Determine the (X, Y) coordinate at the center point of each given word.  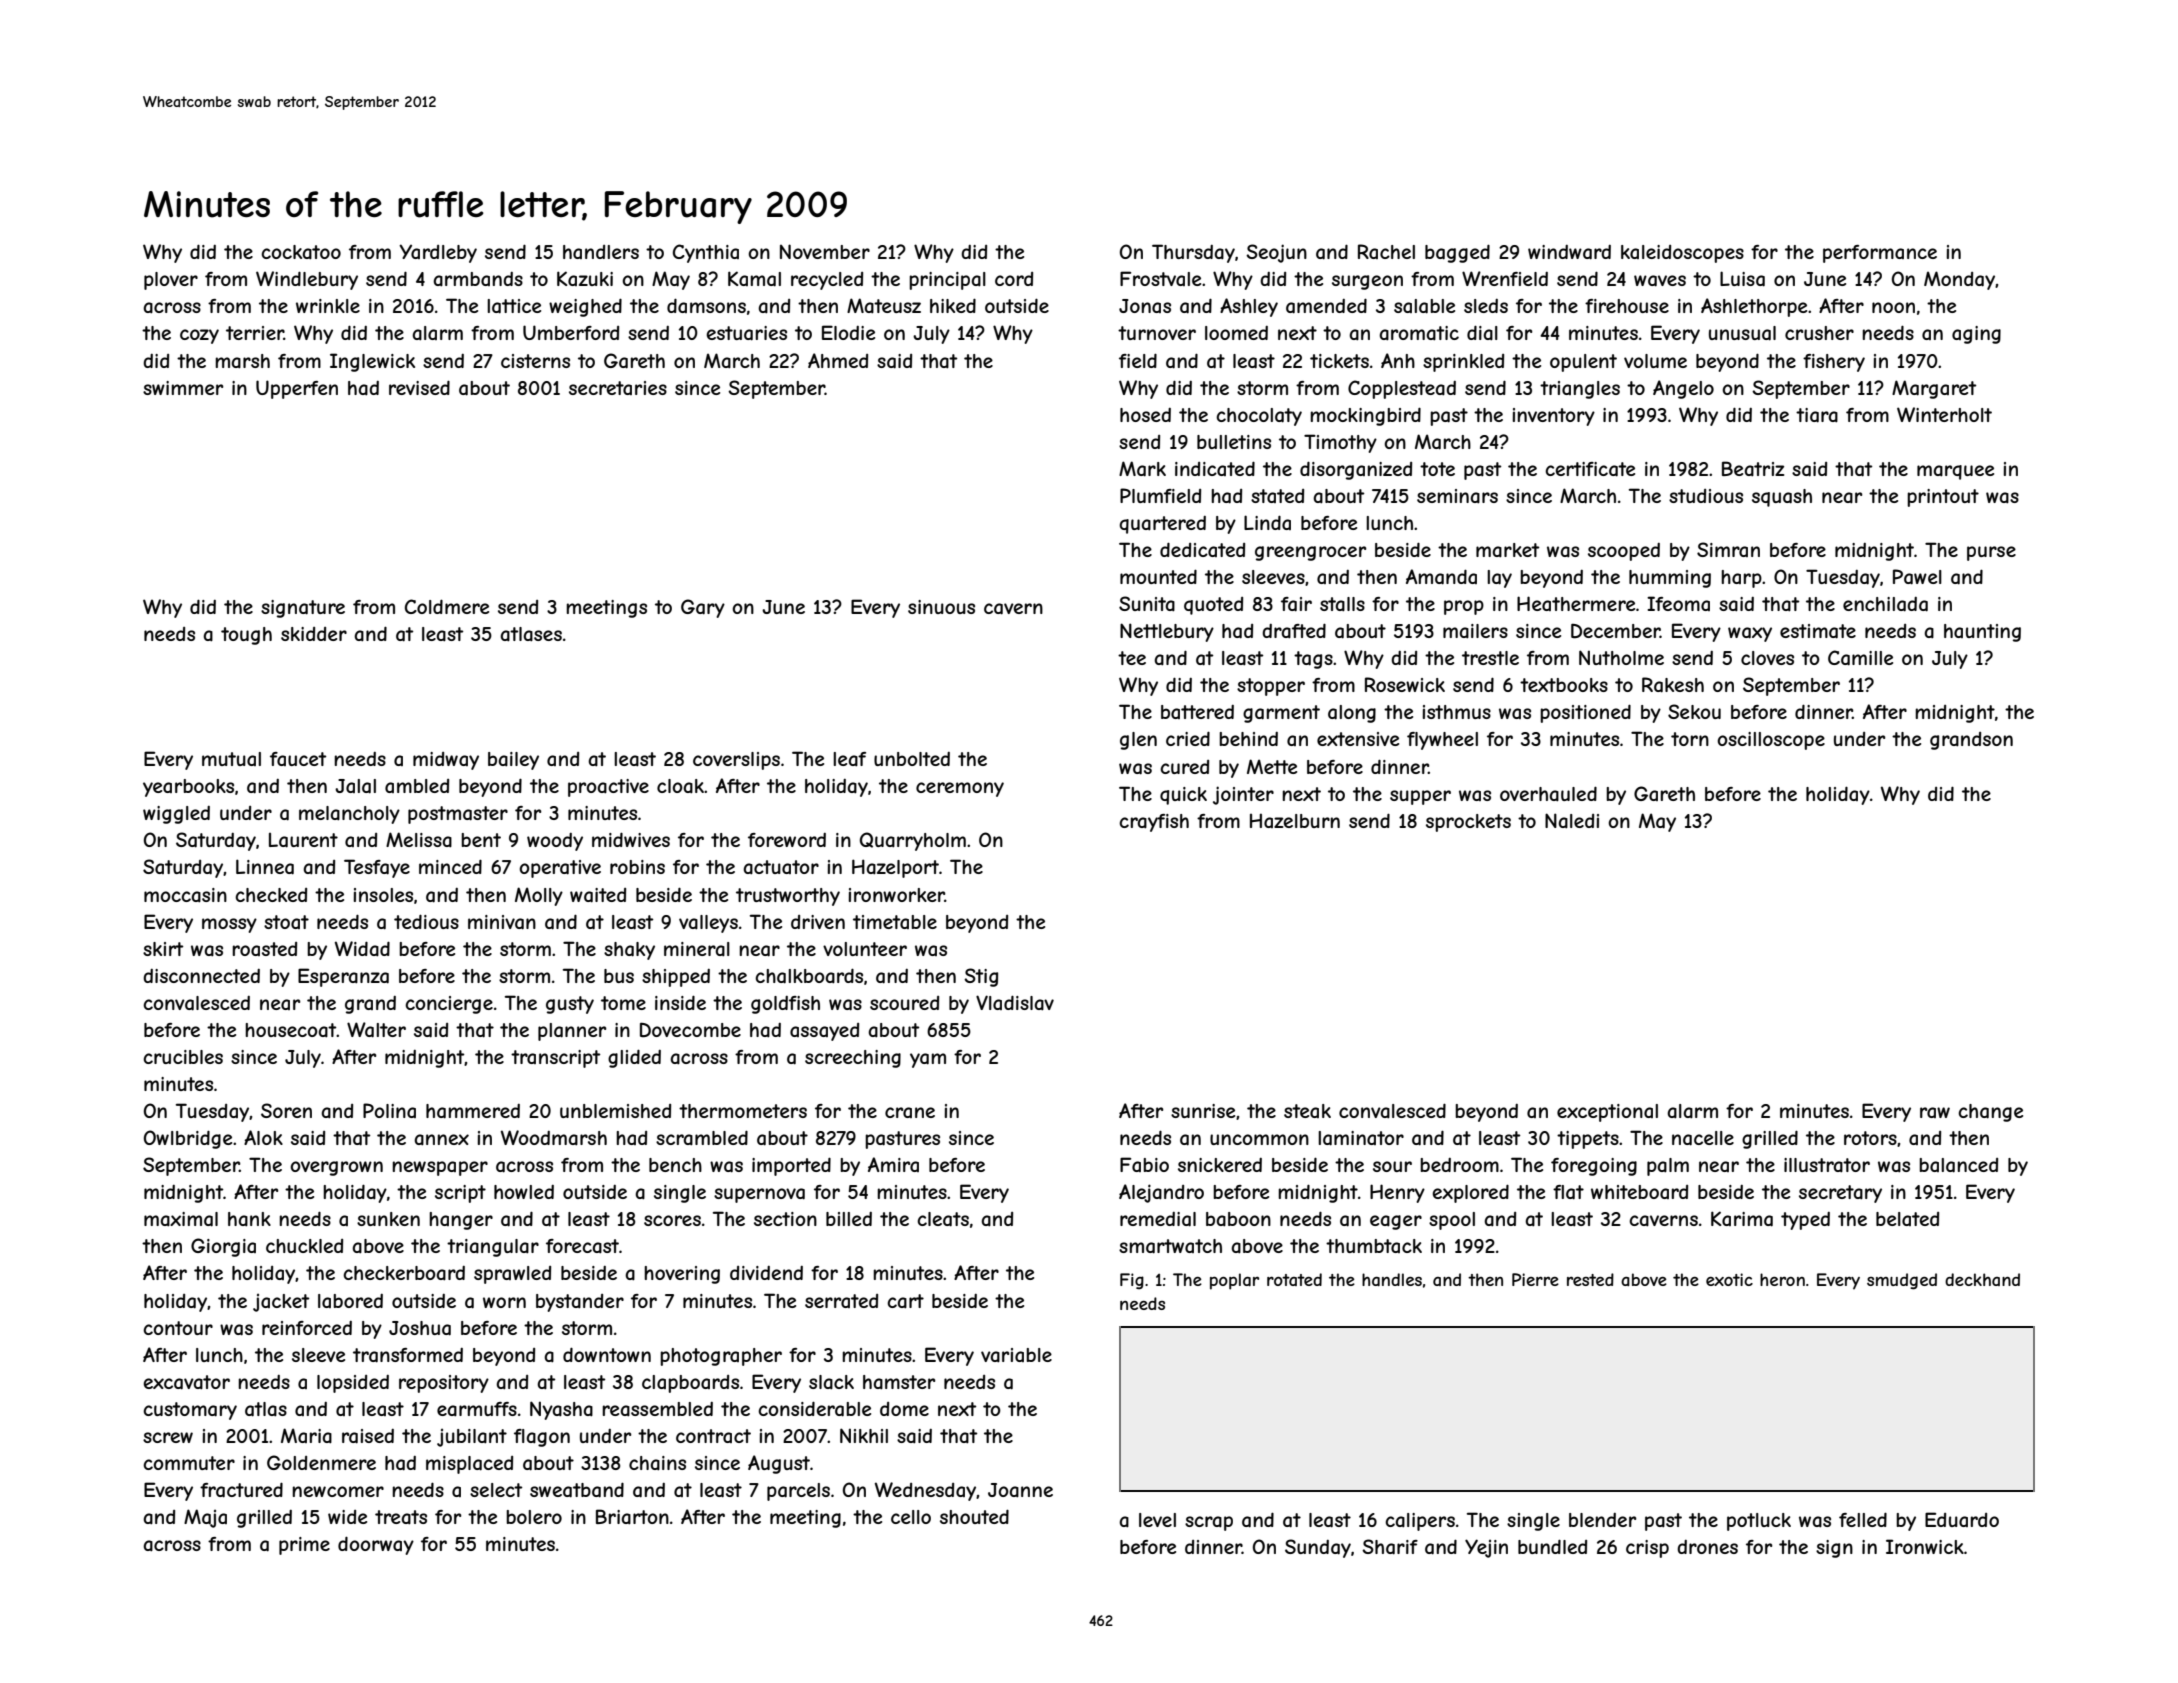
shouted (974, 1516)
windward (1569, 252)
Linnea (265, 867)
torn (1690, 739)
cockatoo (301, 252)
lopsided (353, 1384)
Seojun (1276, 253)
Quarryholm (913, 841)
